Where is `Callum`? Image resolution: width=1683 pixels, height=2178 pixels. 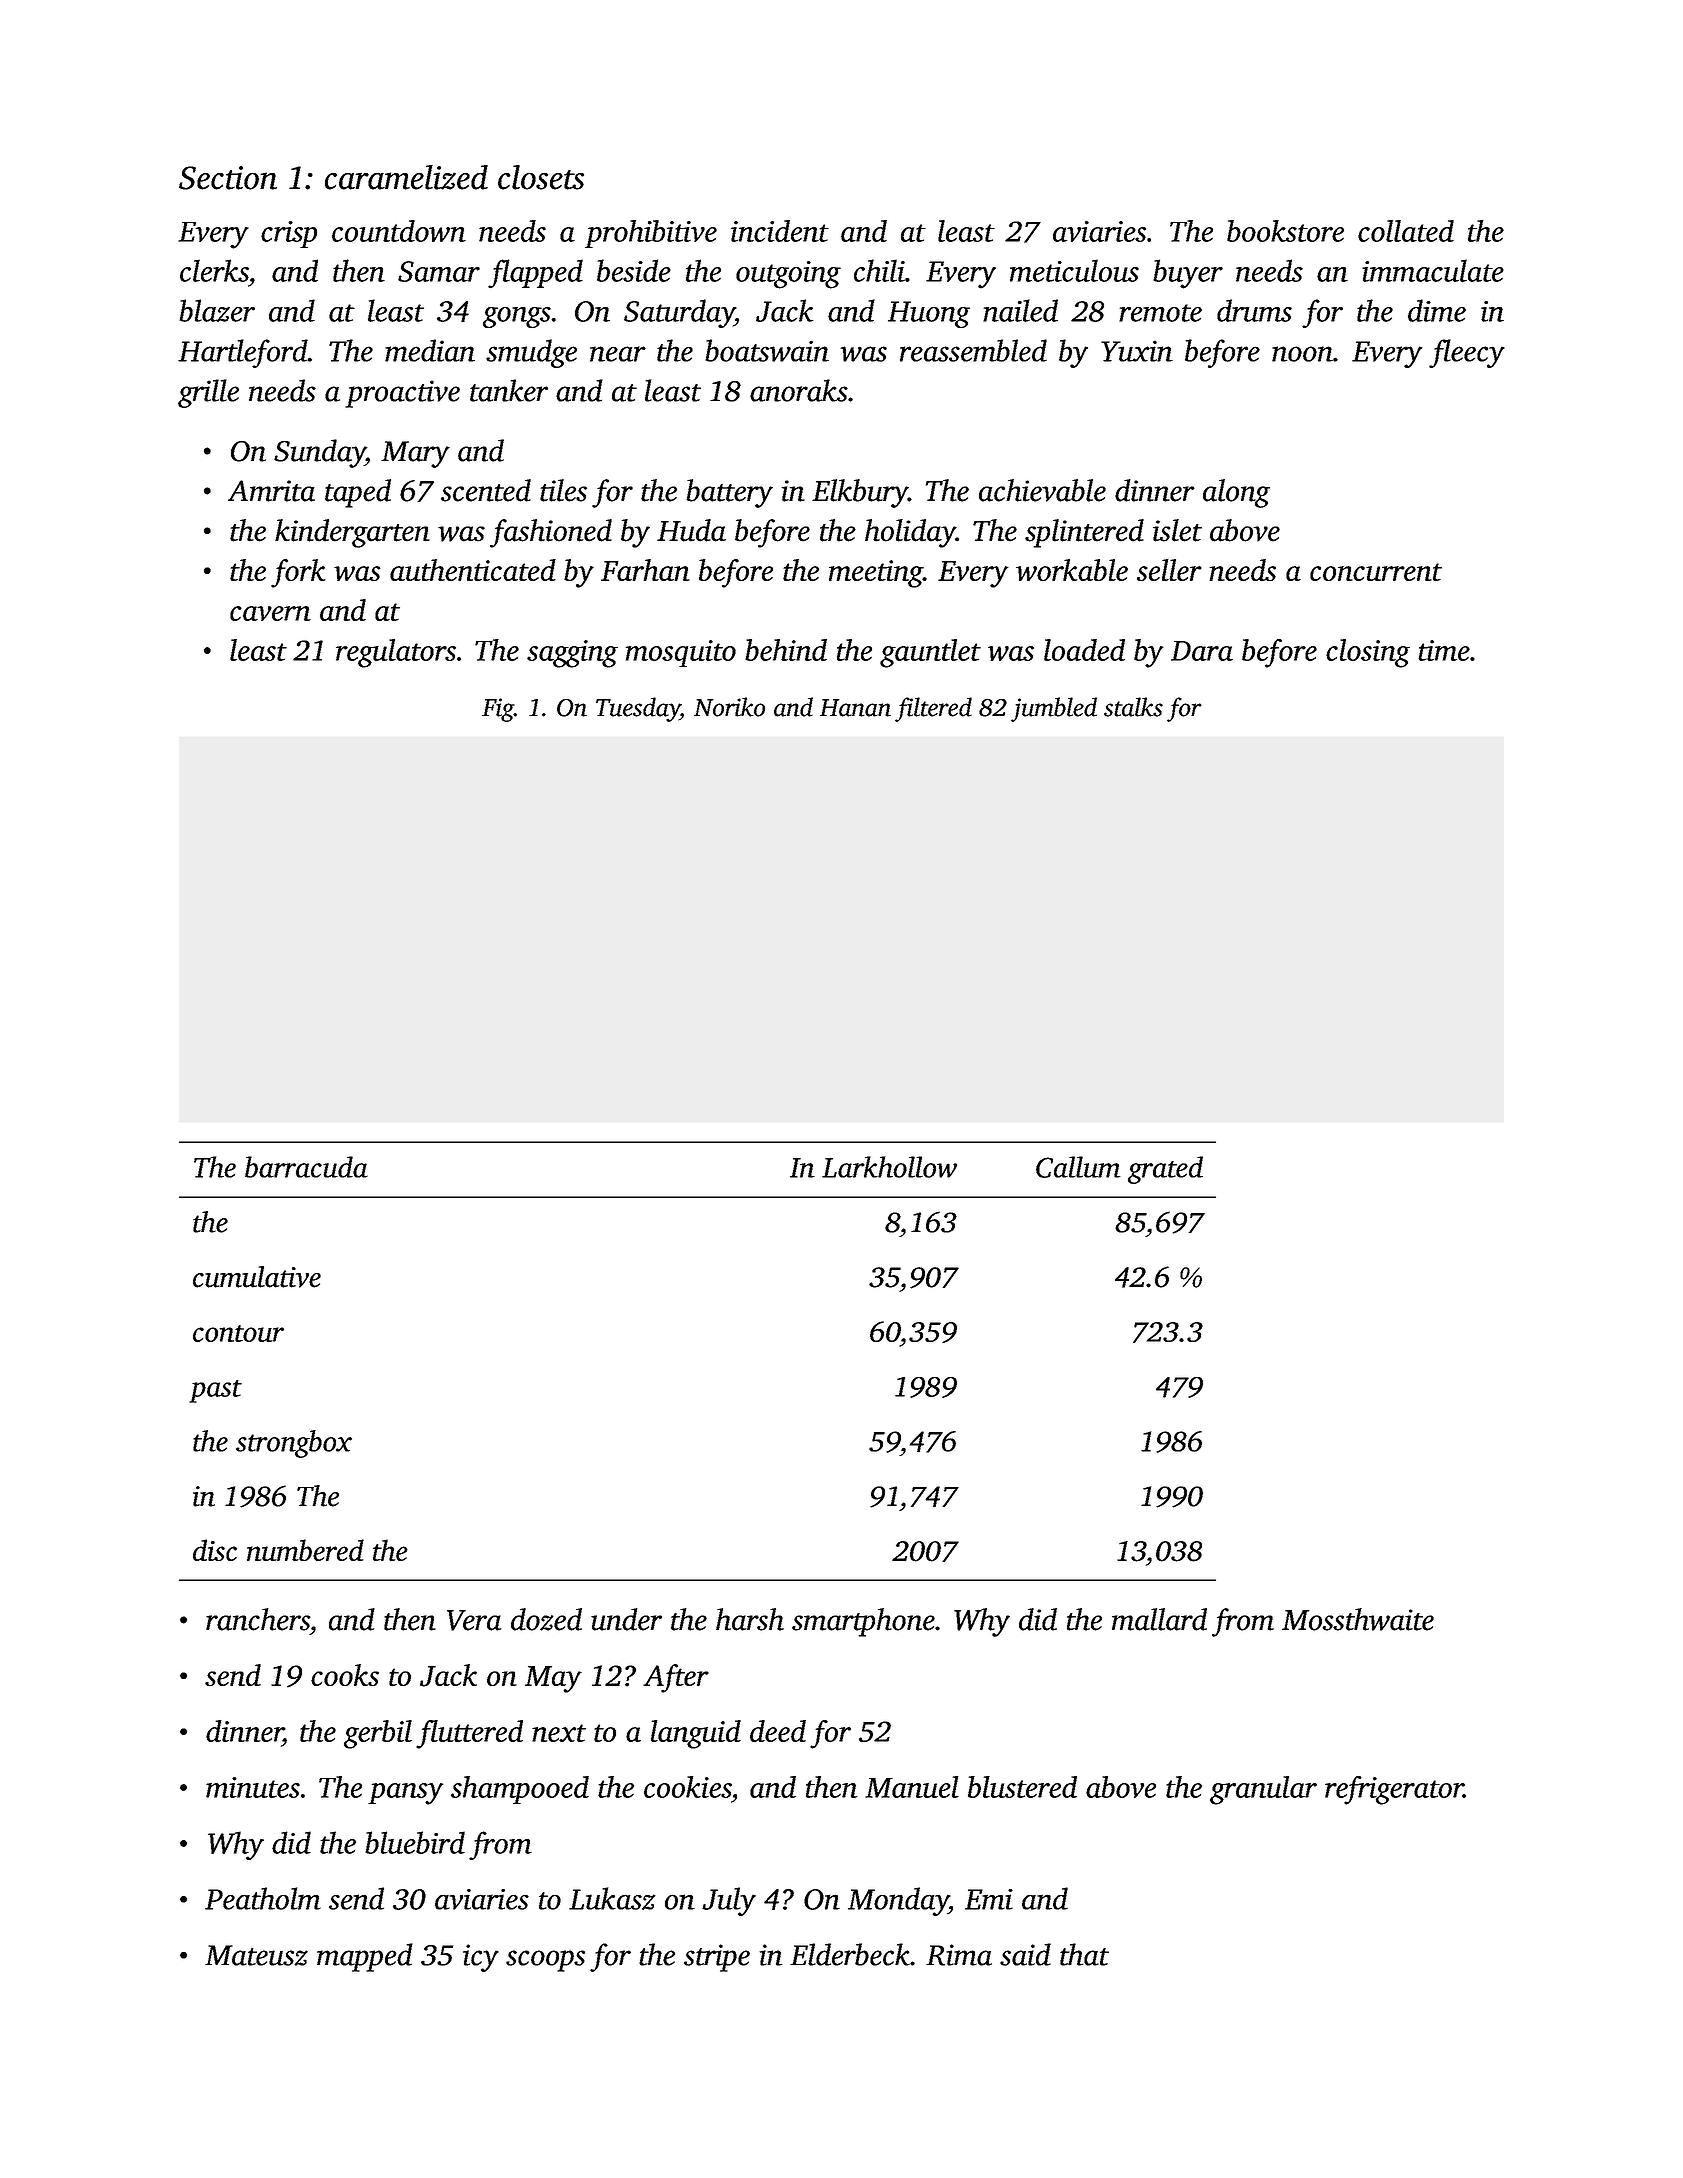 Callum is located at coordinates (1078, 1167).
